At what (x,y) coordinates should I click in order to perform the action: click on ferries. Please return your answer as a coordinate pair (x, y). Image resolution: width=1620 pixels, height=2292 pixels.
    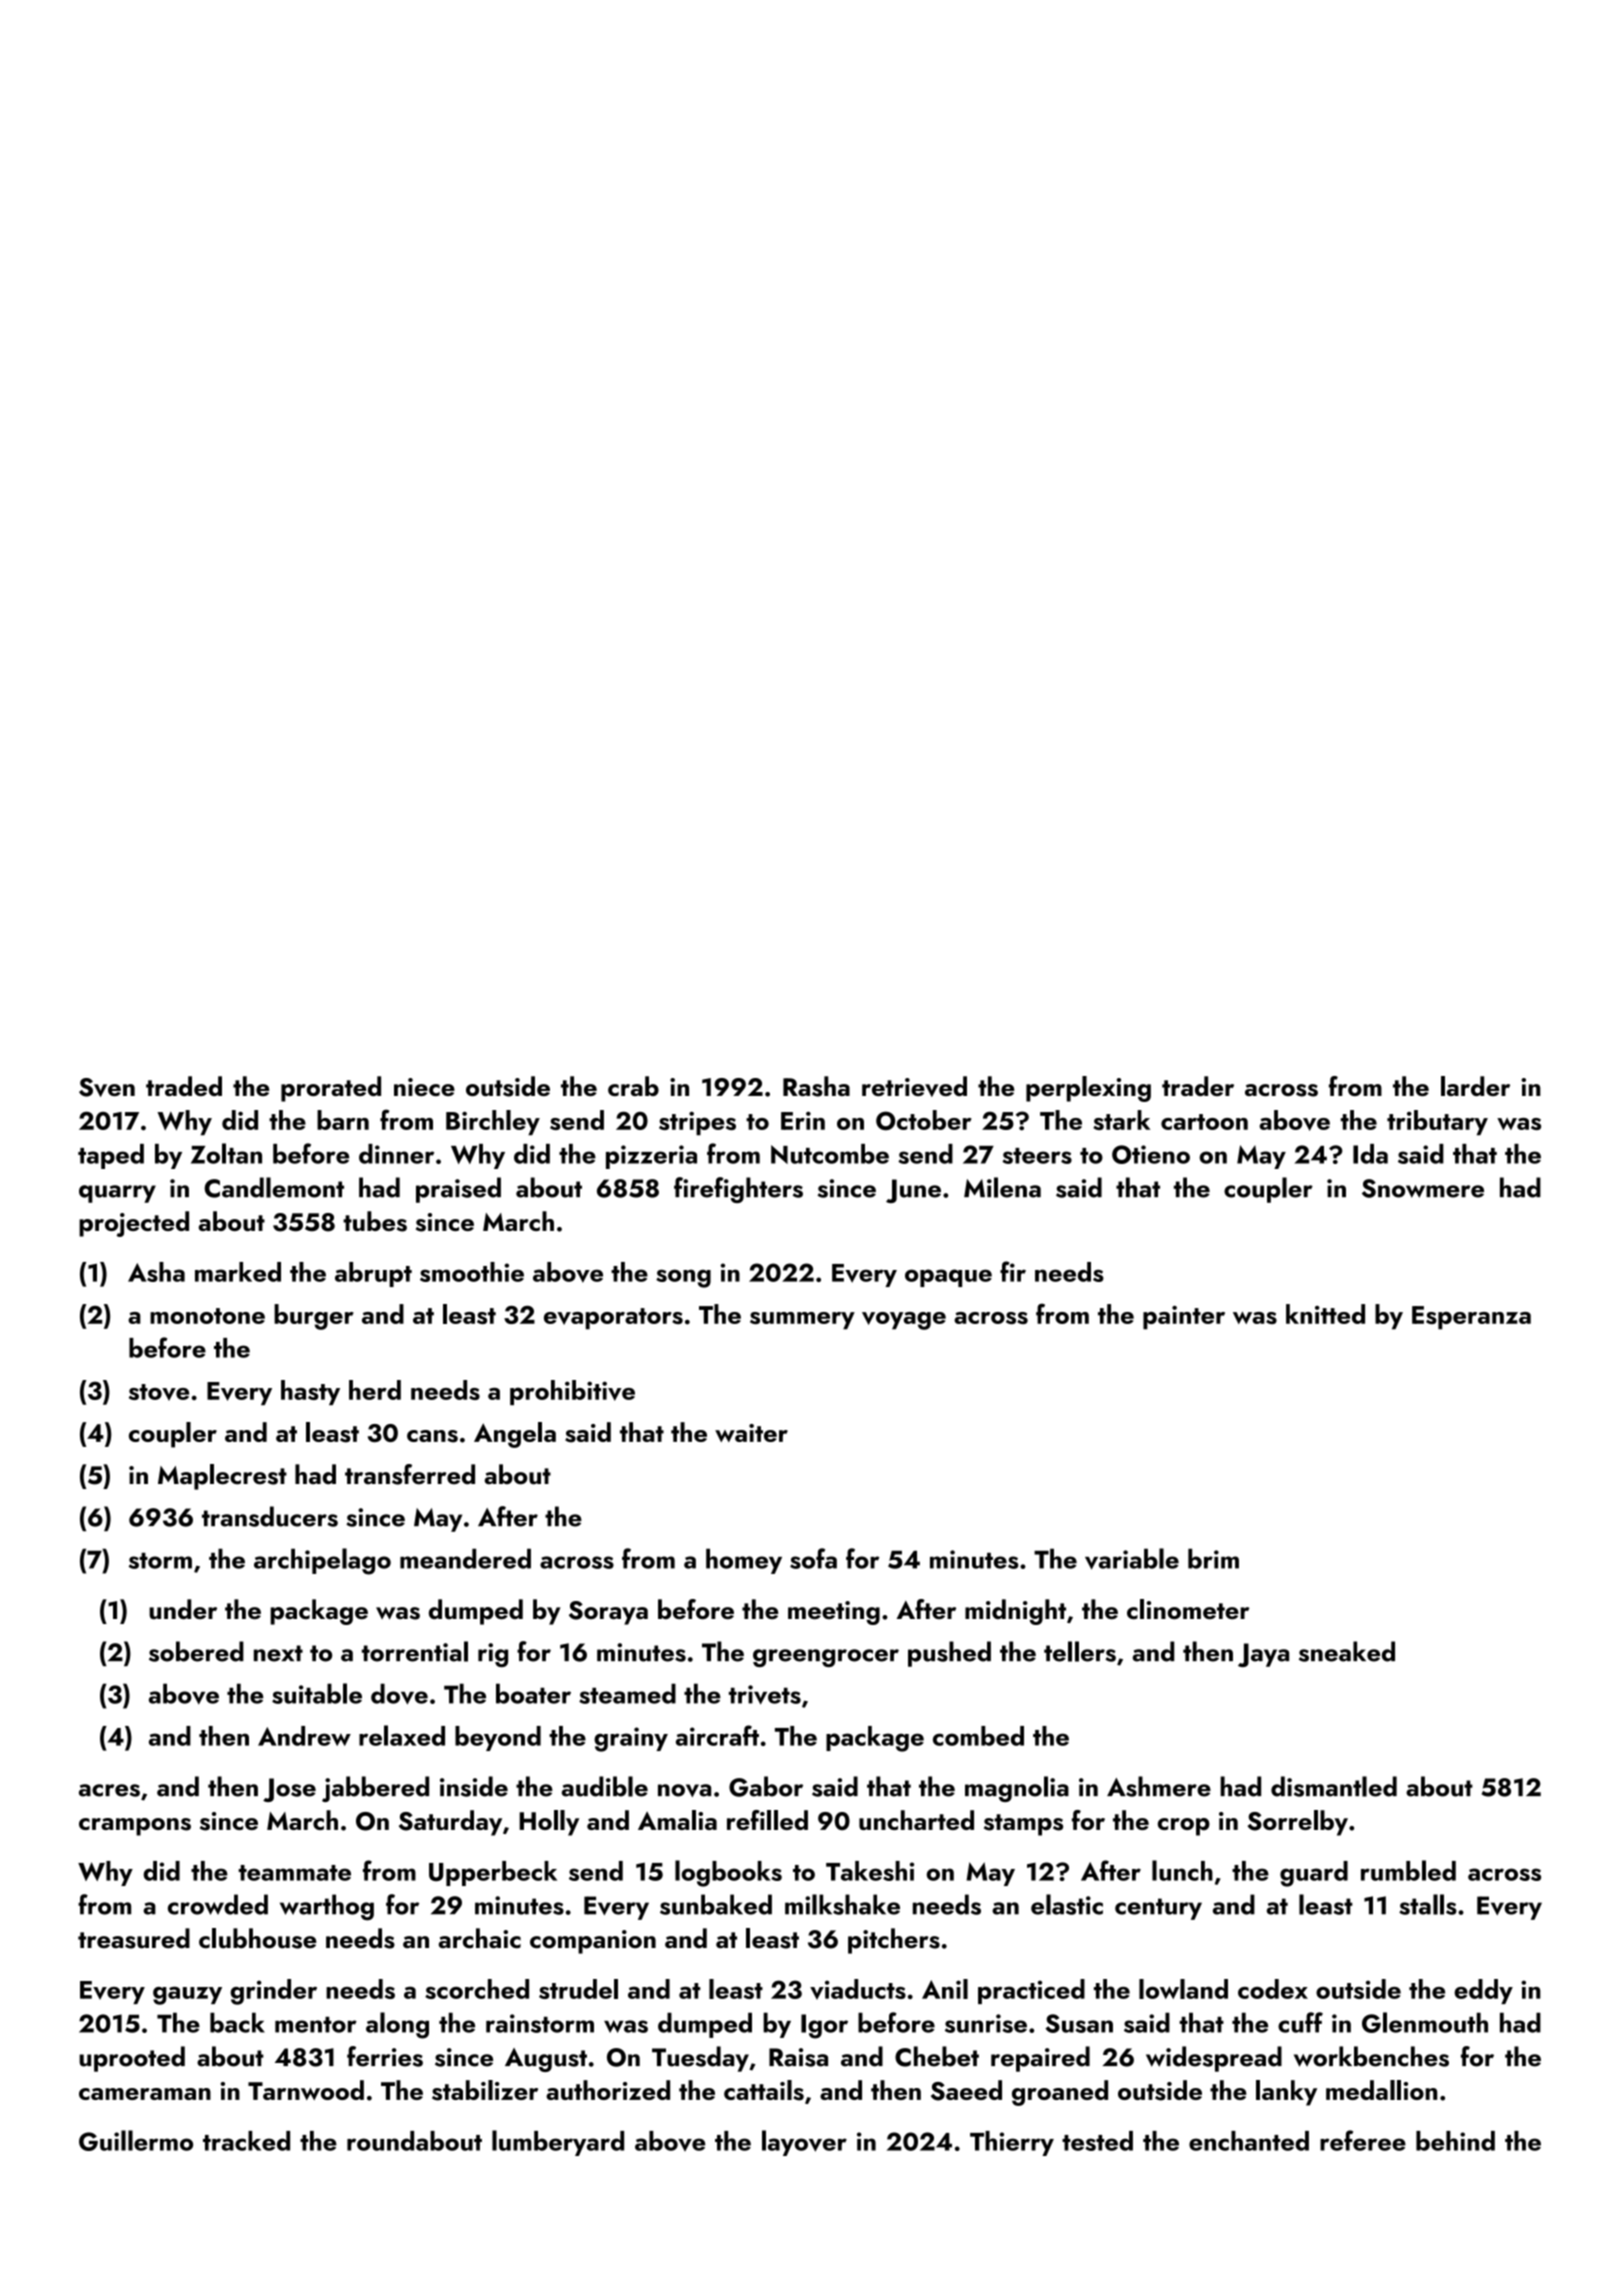
    Looking at the image, I should click on (385, 2056).
